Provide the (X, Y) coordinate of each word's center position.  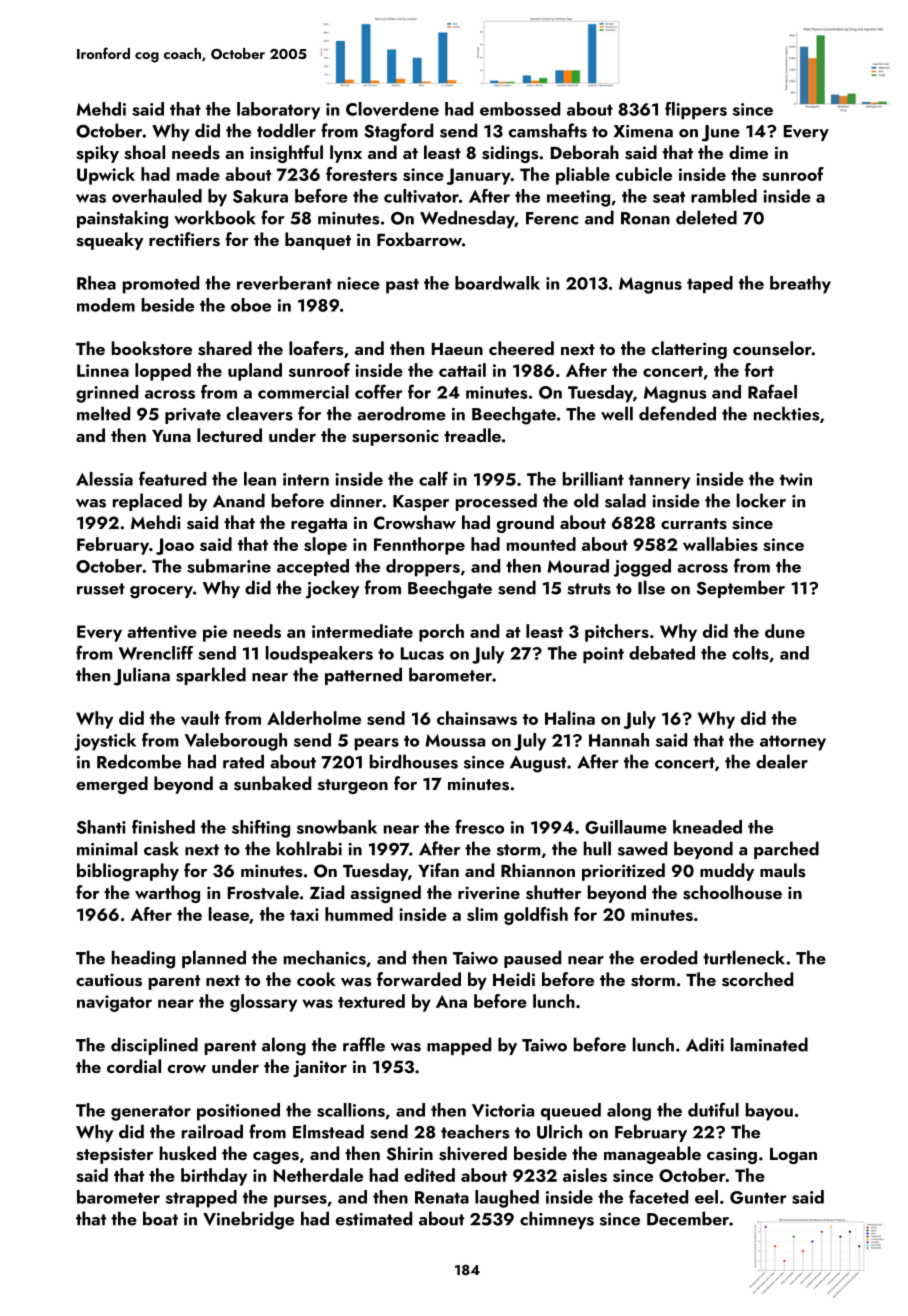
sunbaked (272, 783)
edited (429, 1175)
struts (589, 589)
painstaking (122, 219)
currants (694, 524)
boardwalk (497, 283)
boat (160, 1218)
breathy (800, 285)
